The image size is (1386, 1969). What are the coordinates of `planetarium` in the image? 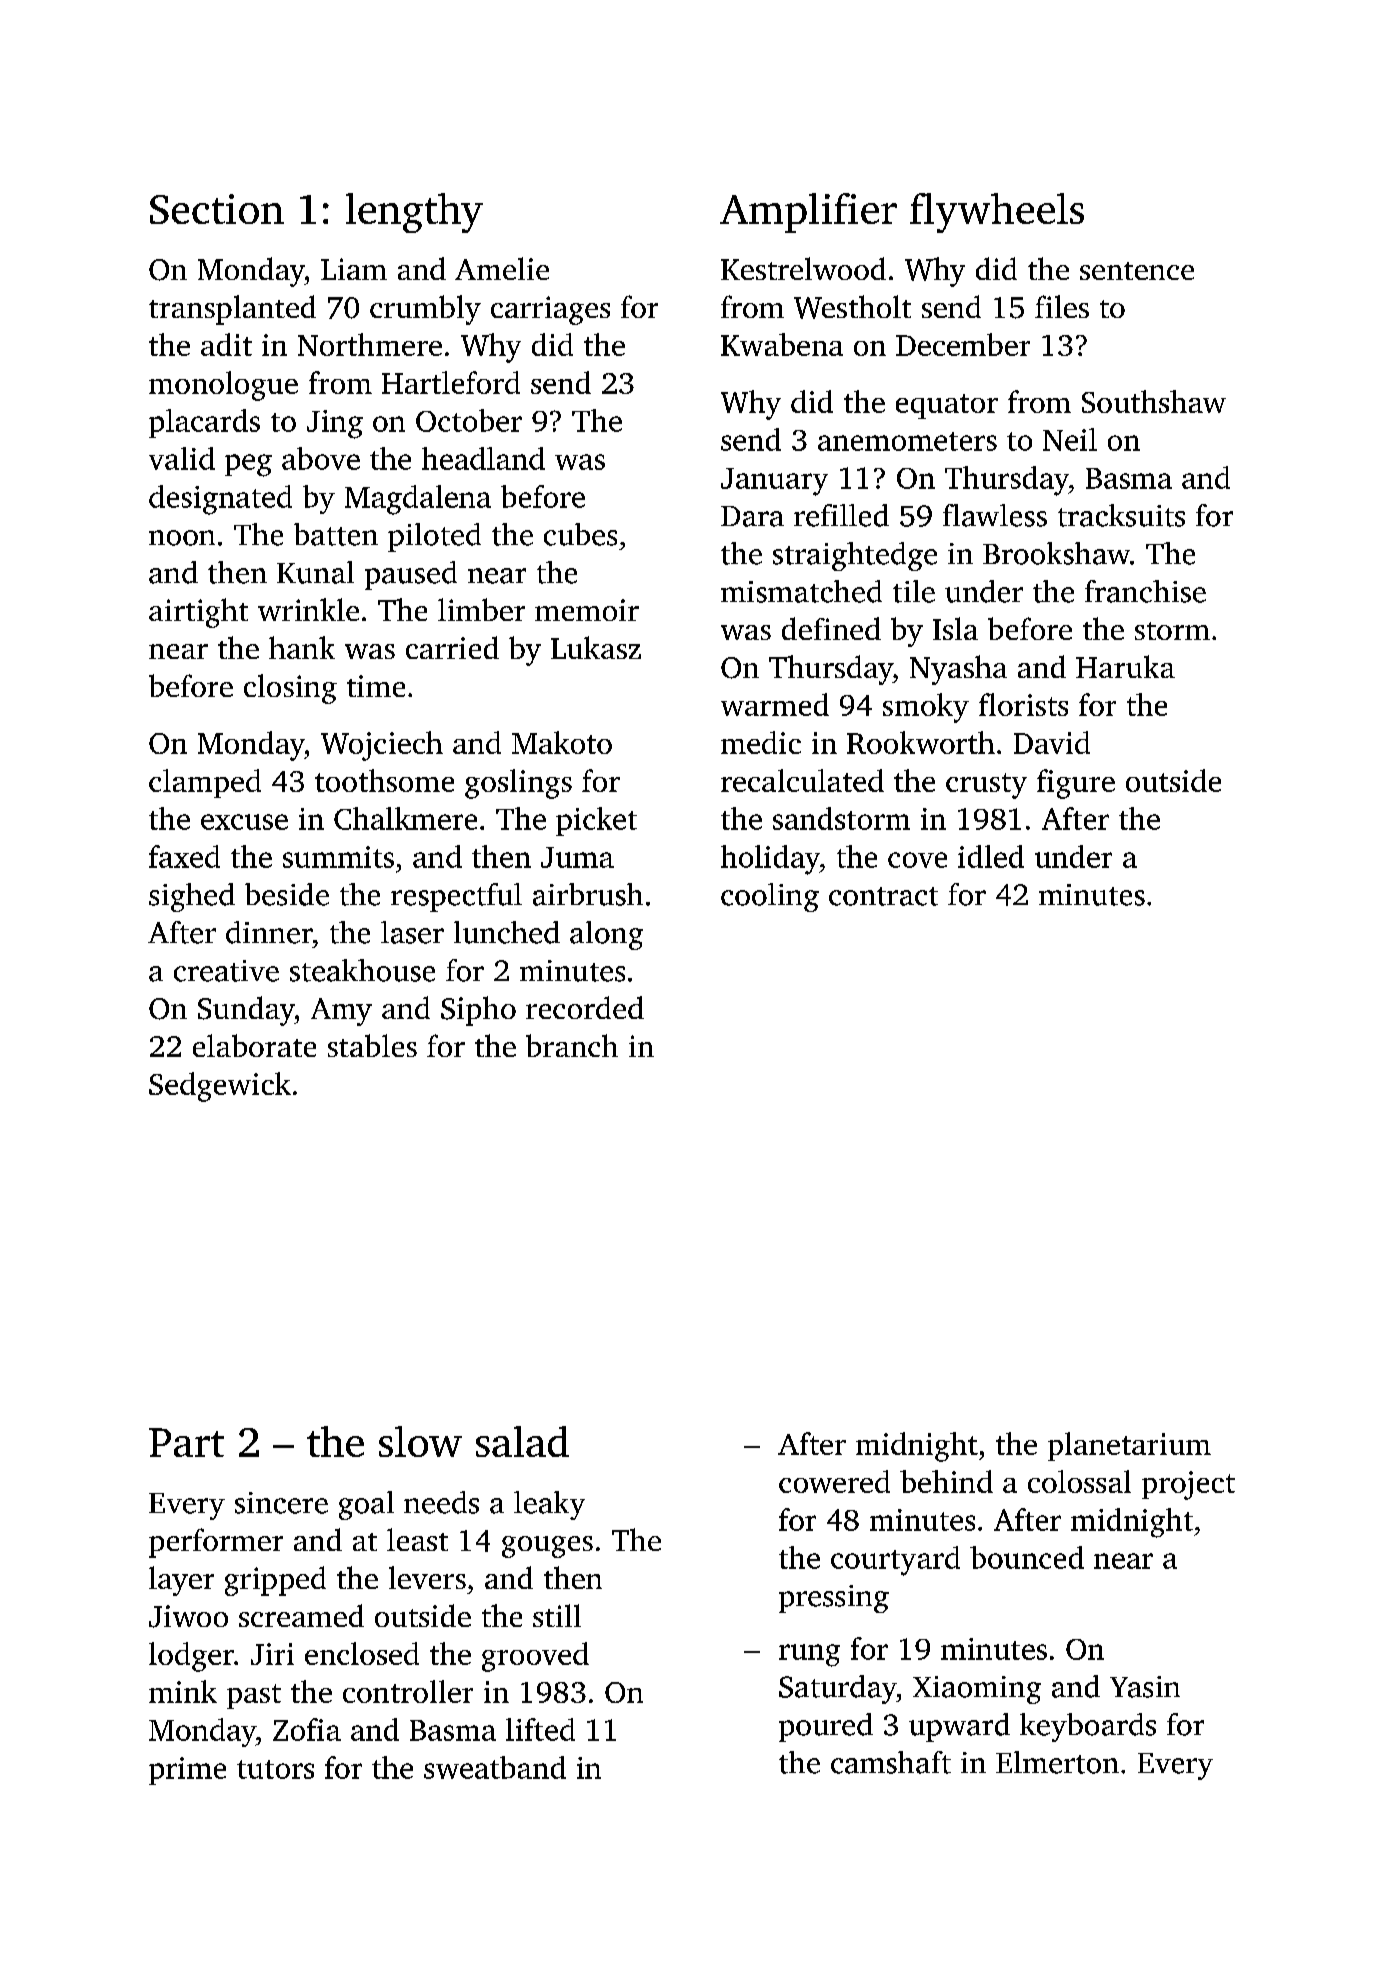 It's located at (1129, 1446).
